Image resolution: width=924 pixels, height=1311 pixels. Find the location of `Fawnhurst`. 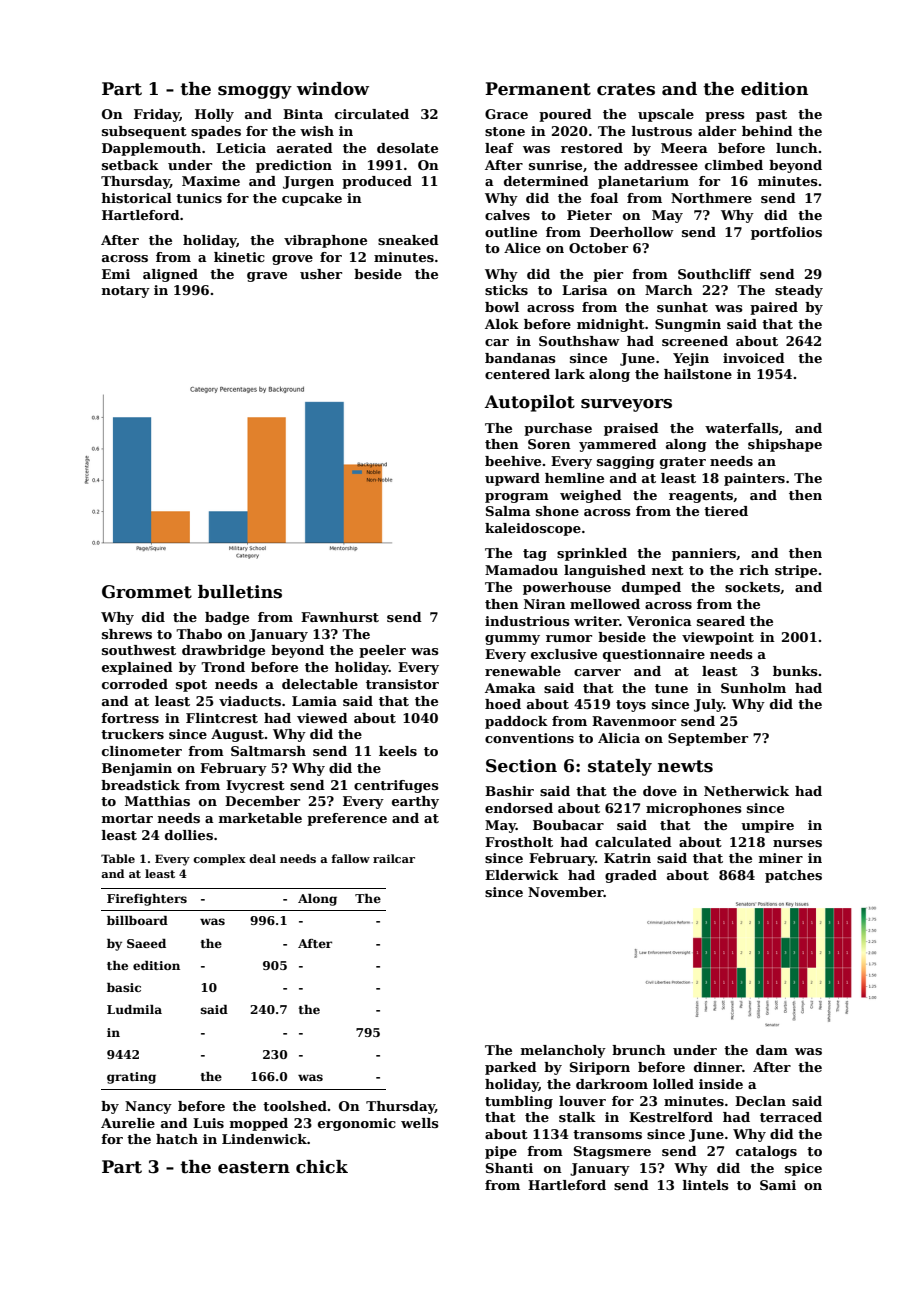

Fawnhurst is located at coordinates (340, 617).
